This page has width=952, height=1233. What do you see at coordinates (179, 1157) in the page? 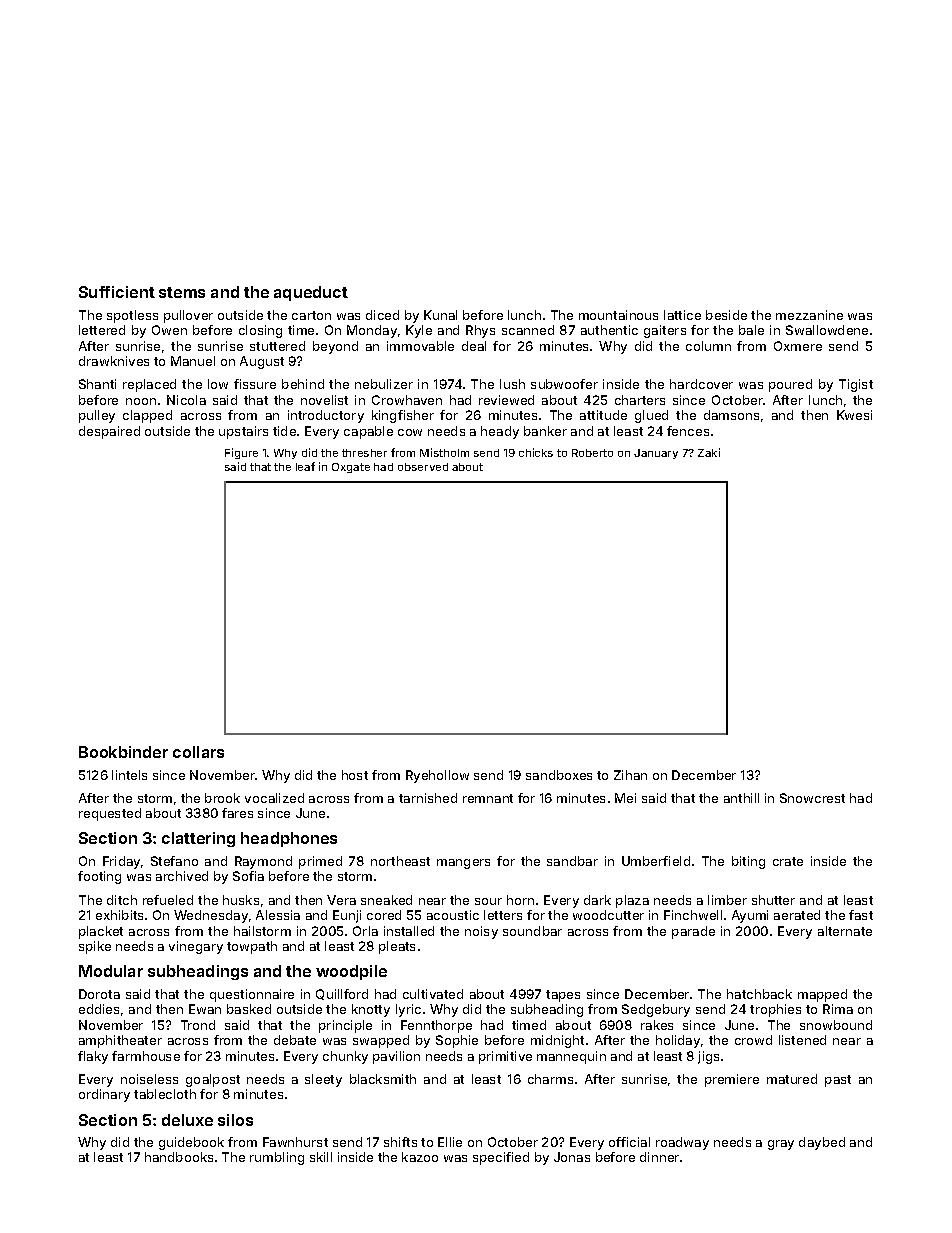
I see `handbooks` at bounding box center [179, 1157].
